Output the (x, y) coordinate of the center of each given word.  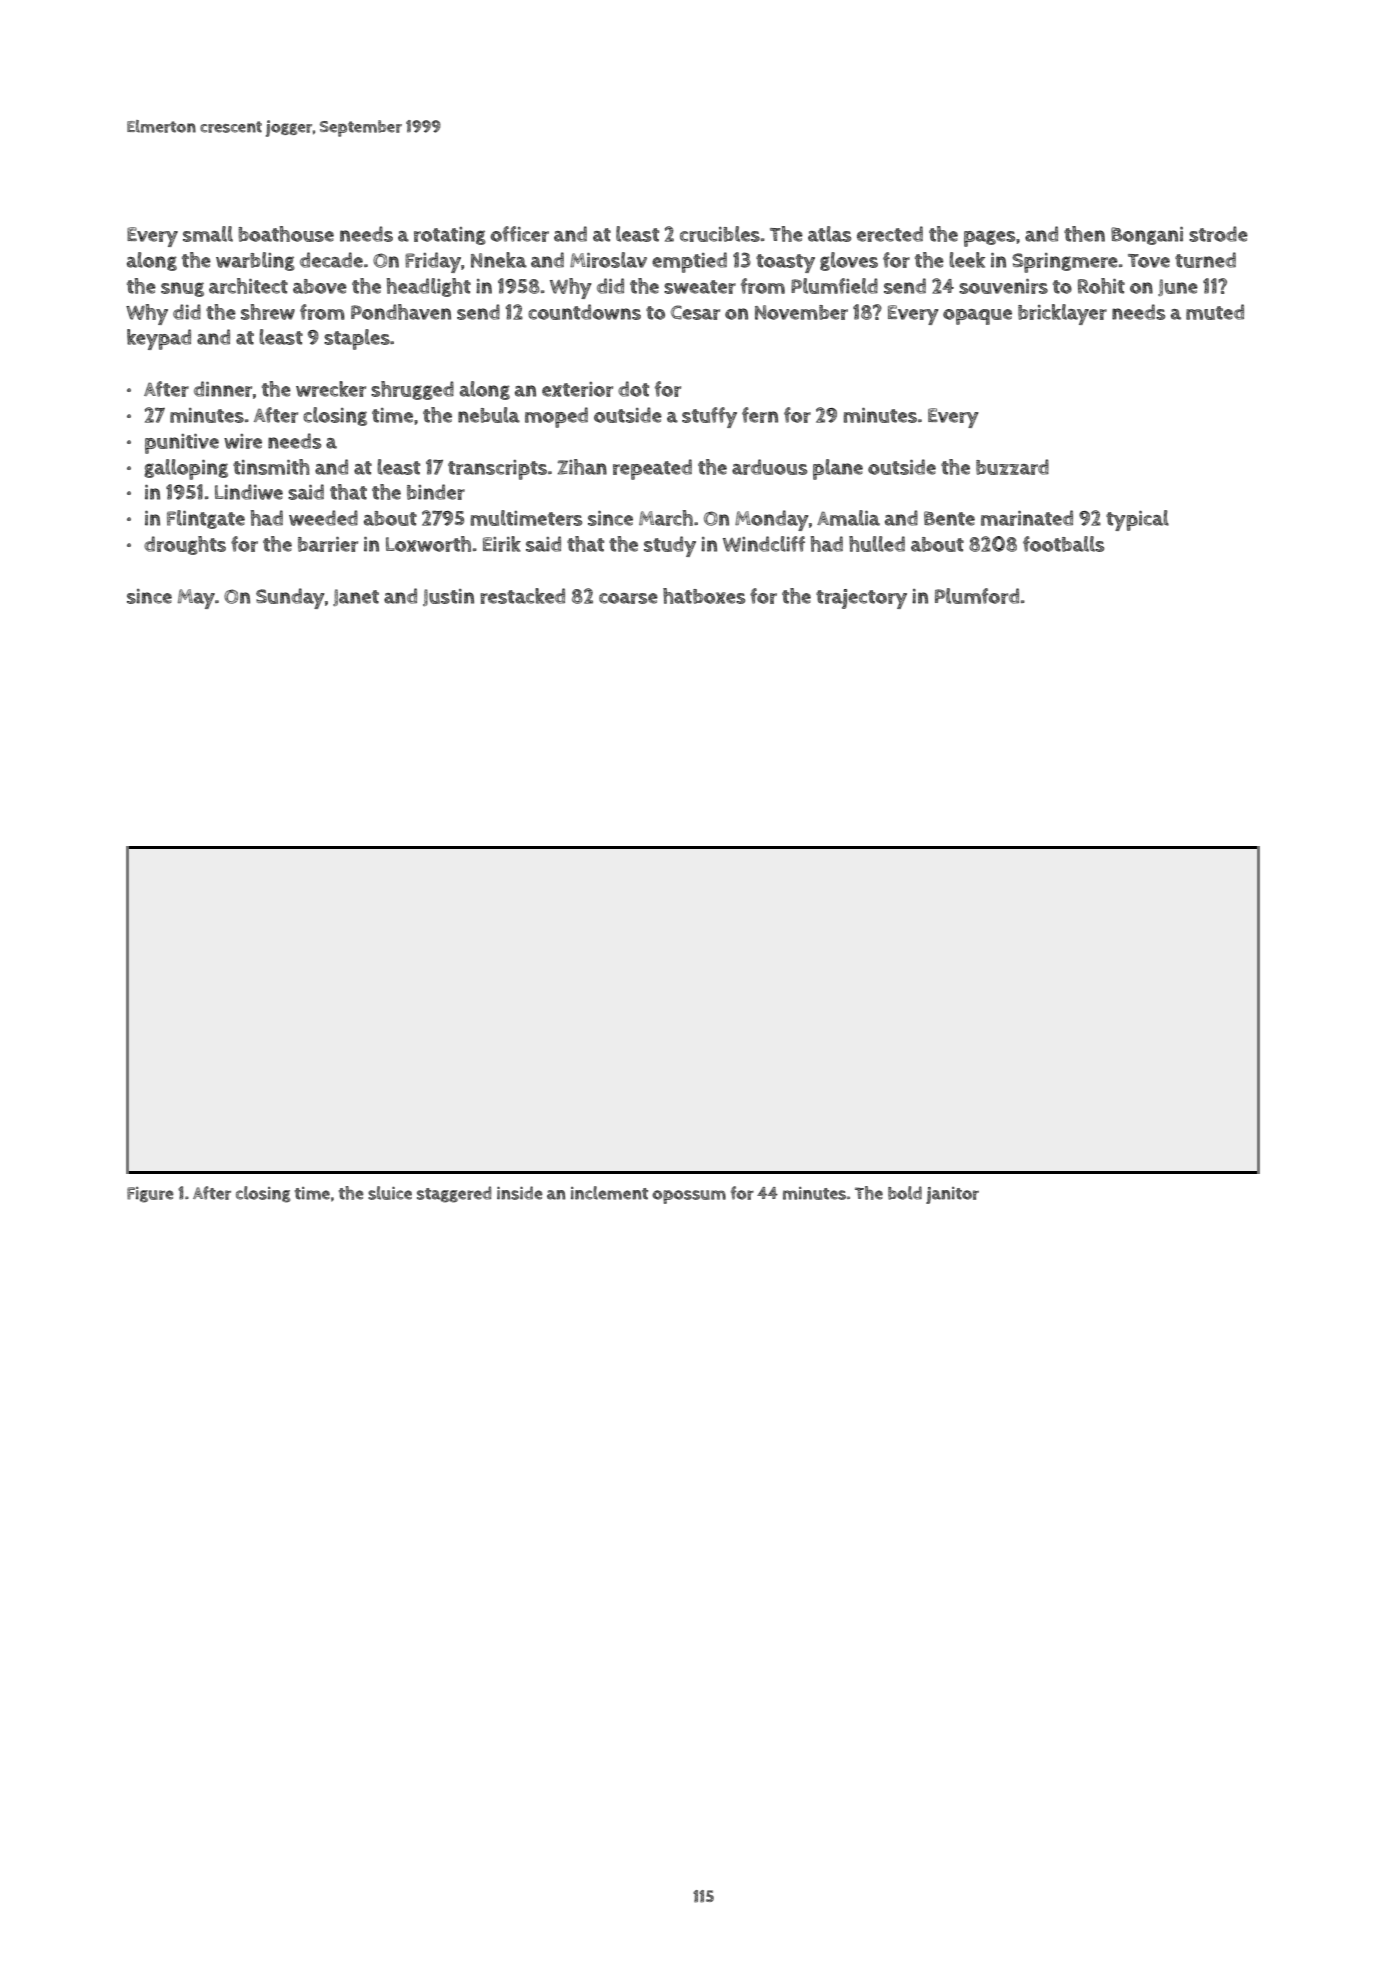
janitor (952, 1195)
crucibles (720, 234)
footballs (1064, 544)
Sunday (290, 598)
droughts (185, 545)
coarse (628, 598)
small (208, 234)
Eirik (502, 544)
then (1084, 234)
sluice (390, 1193)
